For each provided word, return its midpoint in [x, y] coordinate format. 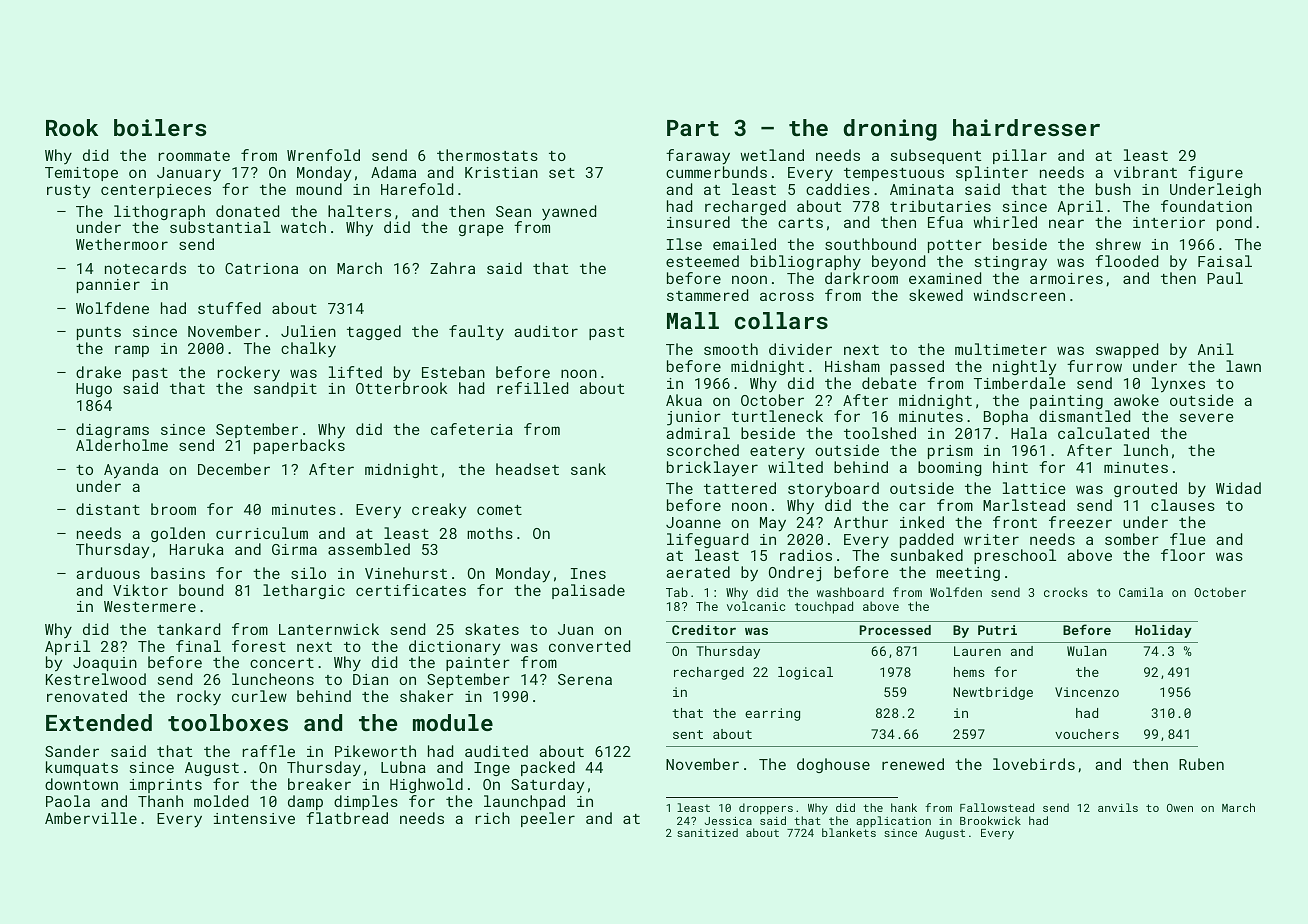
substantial [220, 227]
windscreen [1019, 295]
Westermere [150, 606]
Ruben [1201, 764]
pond [1234, 223]
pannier [108, 286]
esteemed [702, 261]
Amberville [91, 818]
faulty [476, 332]
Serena [585, 679]
